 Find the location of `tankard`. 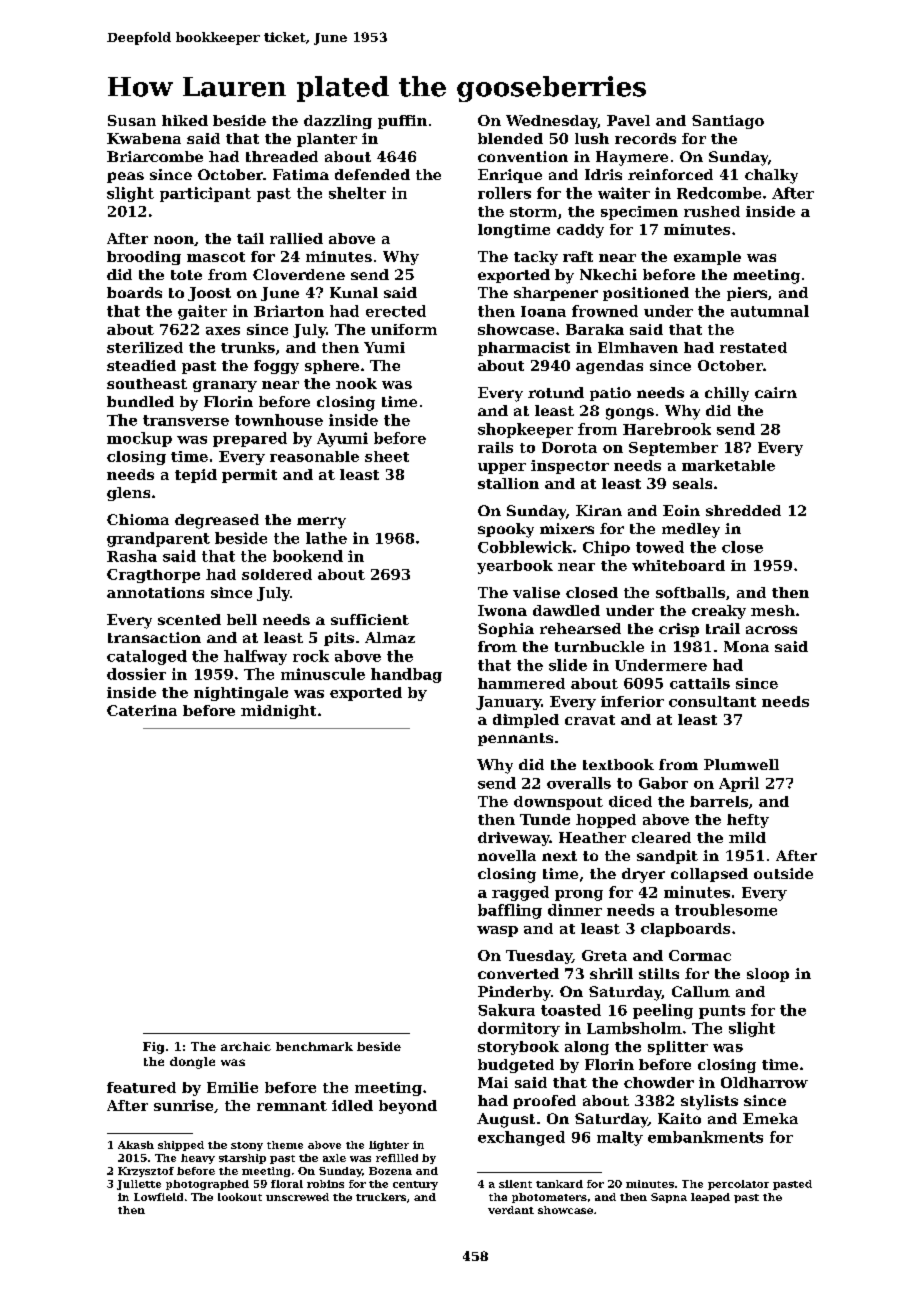

tankard is located at coordinates (559, 1184).
